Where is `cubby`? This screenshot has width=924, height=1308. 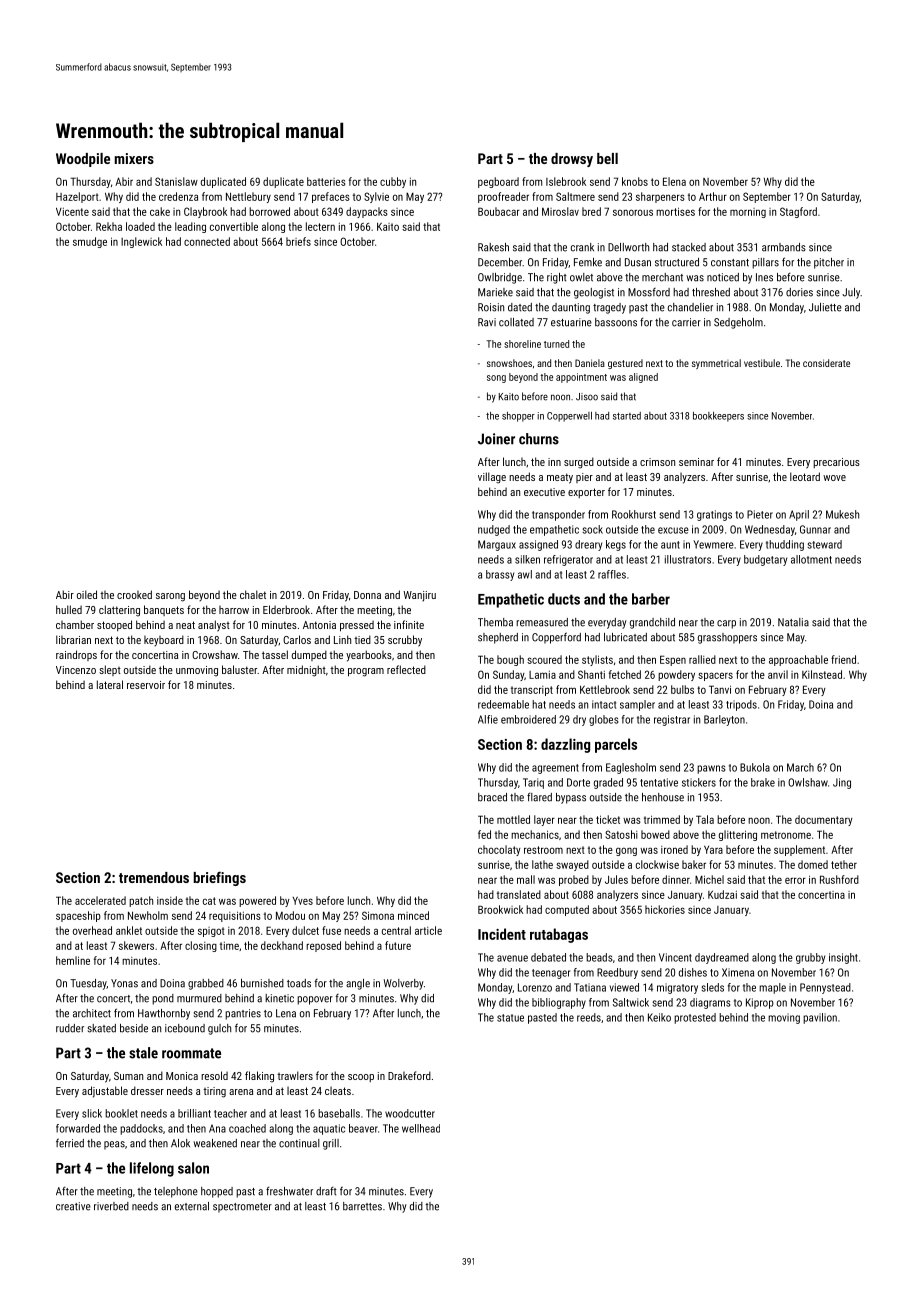 cubby is located at coordinates (393, 182).
